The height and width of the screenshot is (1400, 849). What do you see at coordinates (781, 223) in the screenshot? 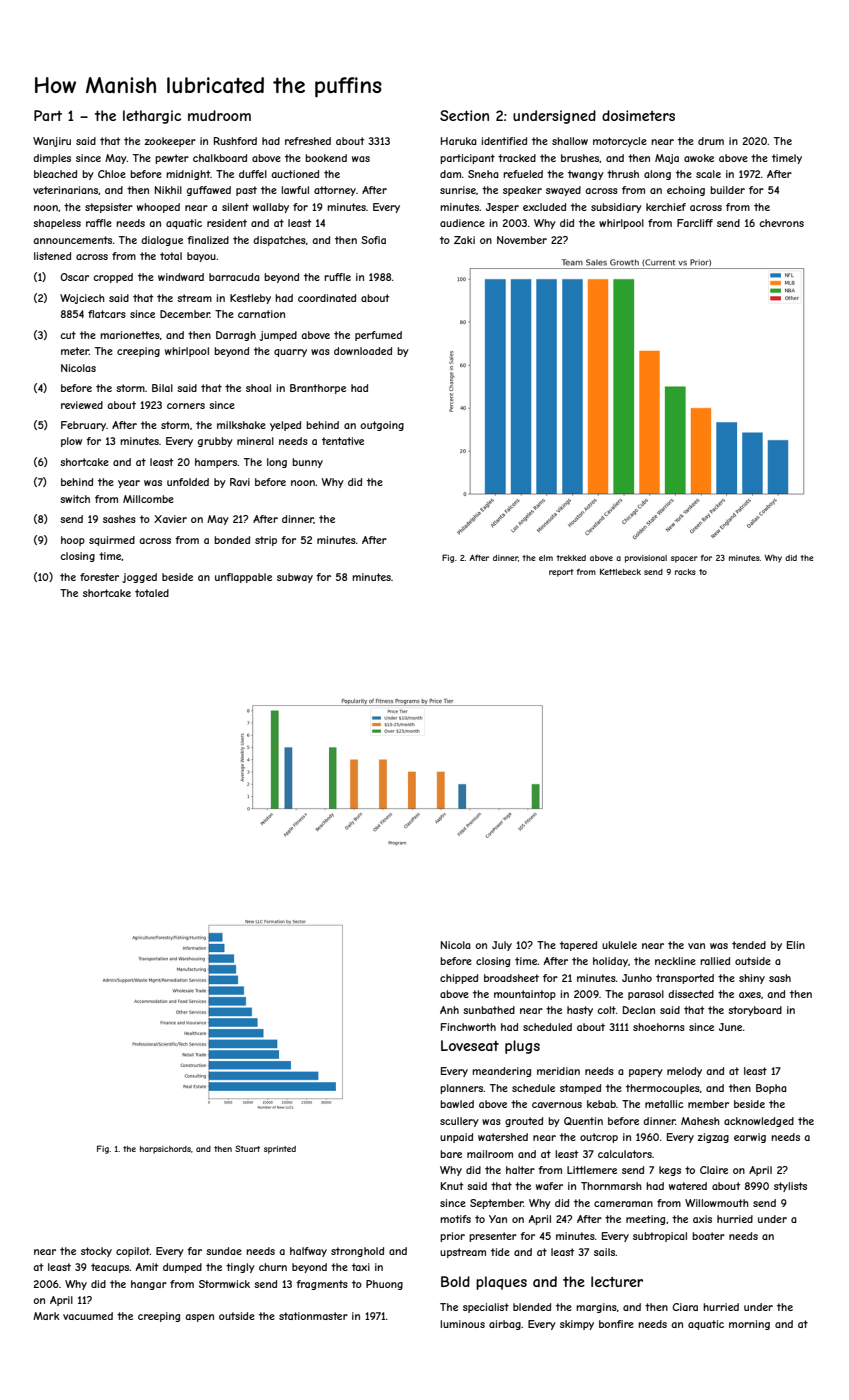
I see `chevrons` at bounding box center [781, 223].
